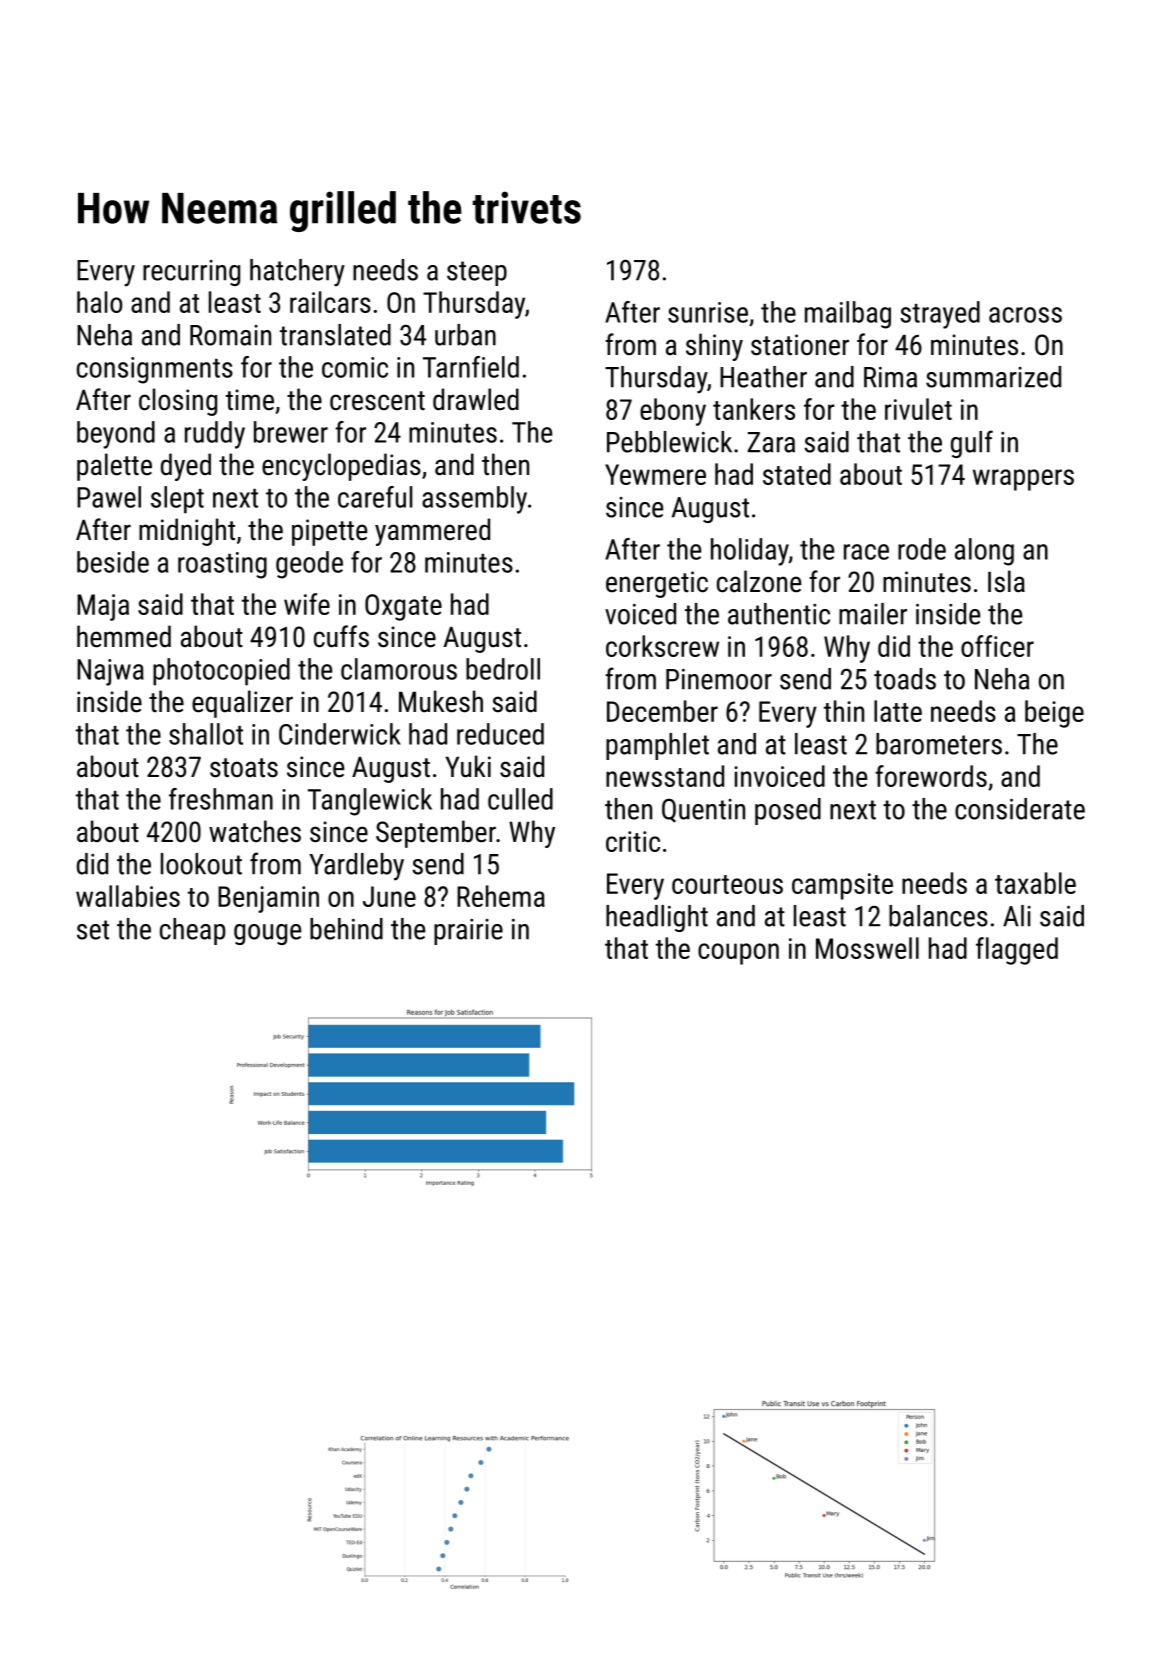  Describe the element at coordinates (474, 500) in the screenshot. I see `assembly` at that location.
